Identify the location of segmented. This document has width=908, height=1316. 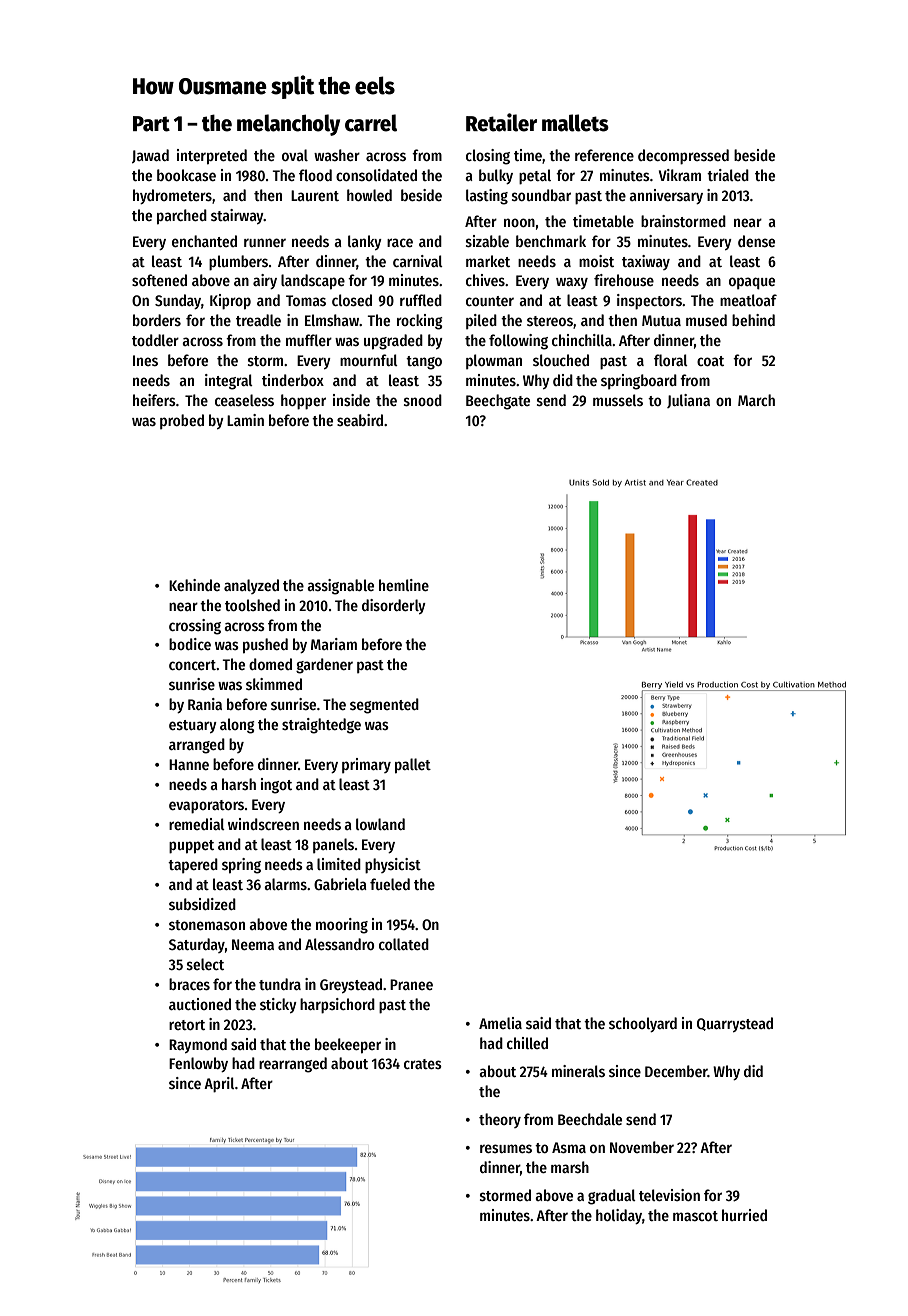
(384, 706).
